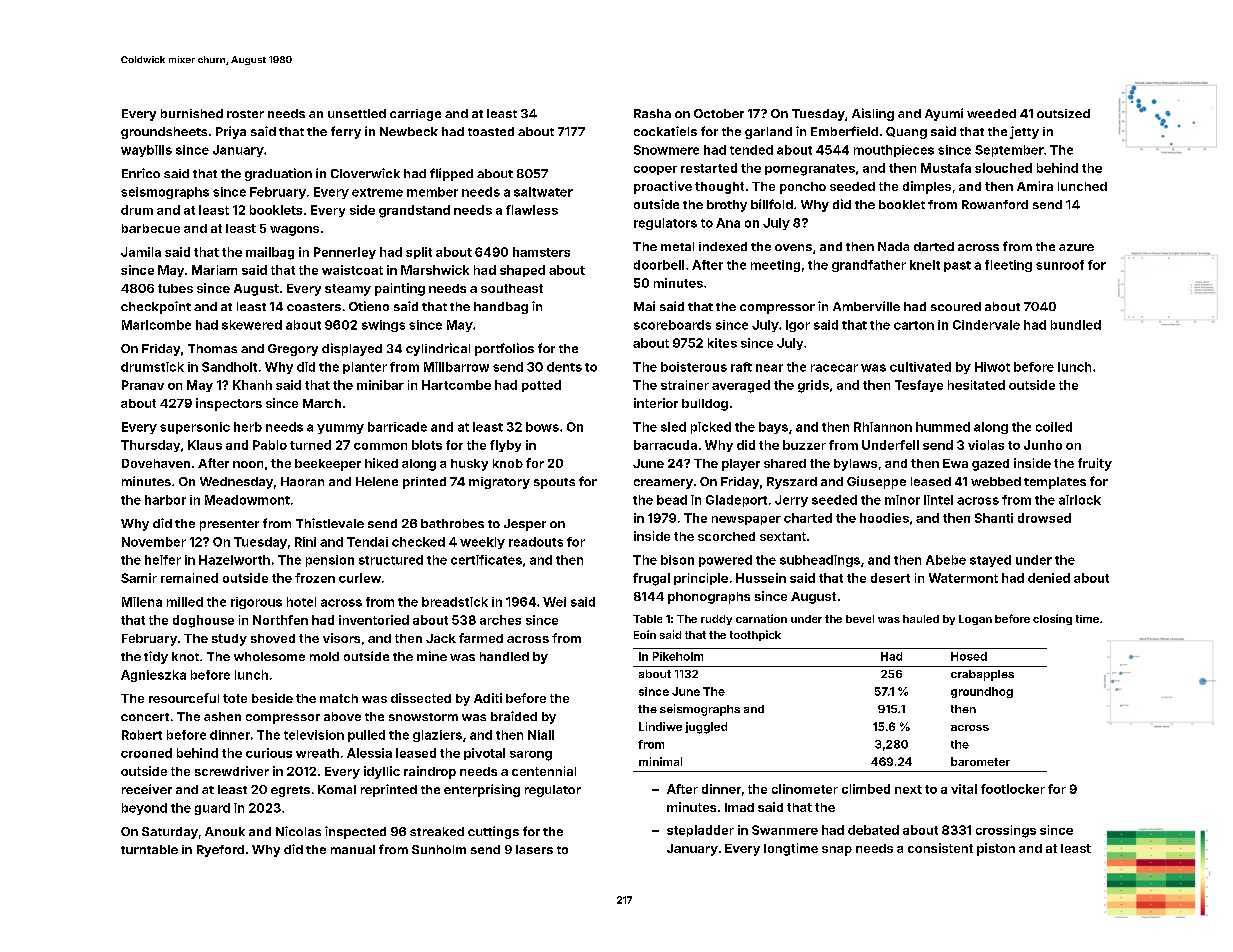  I want to click on weeded, so click(991, 113).
